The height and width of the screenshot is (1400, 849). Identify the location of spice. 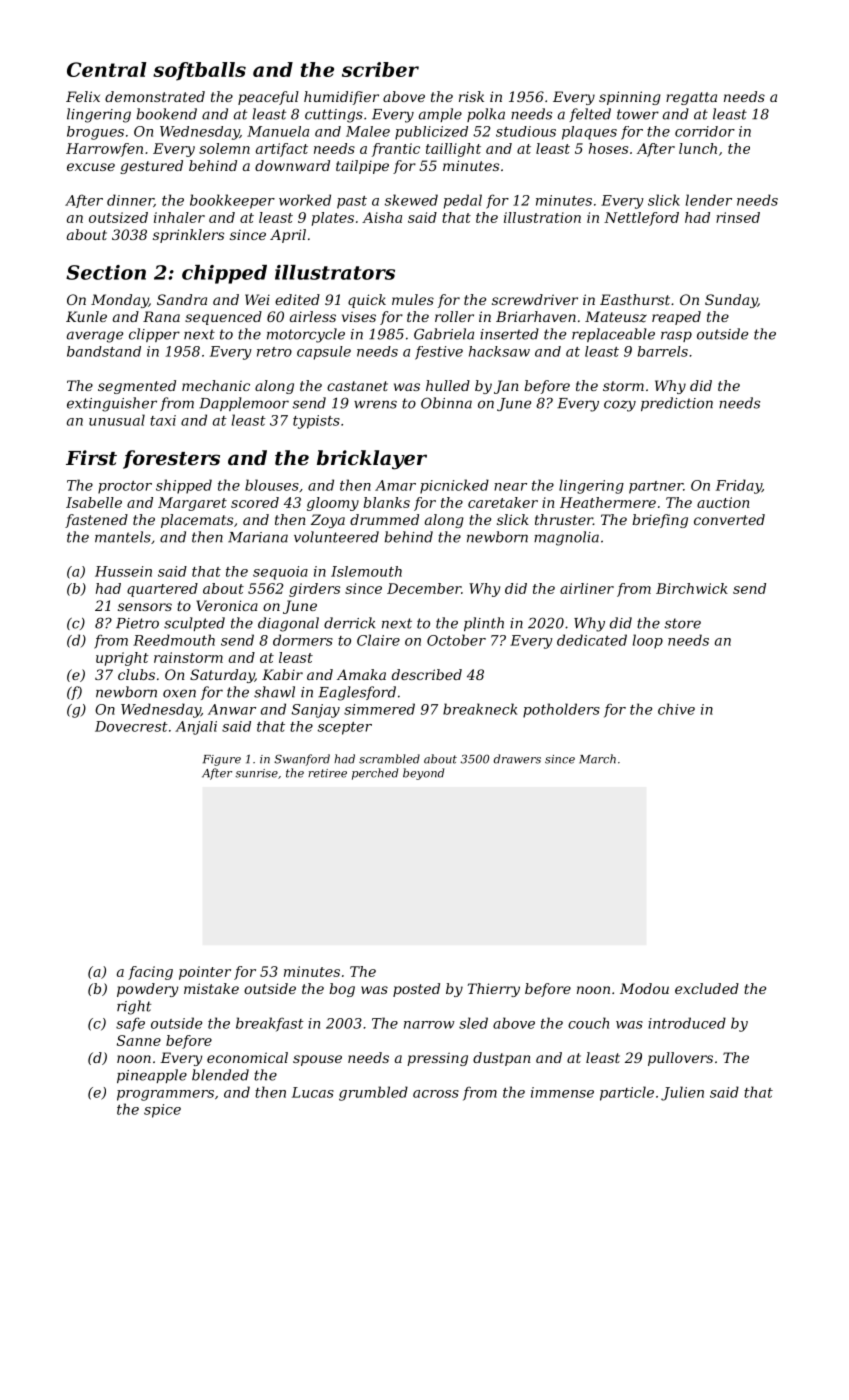
(162, 1111).
